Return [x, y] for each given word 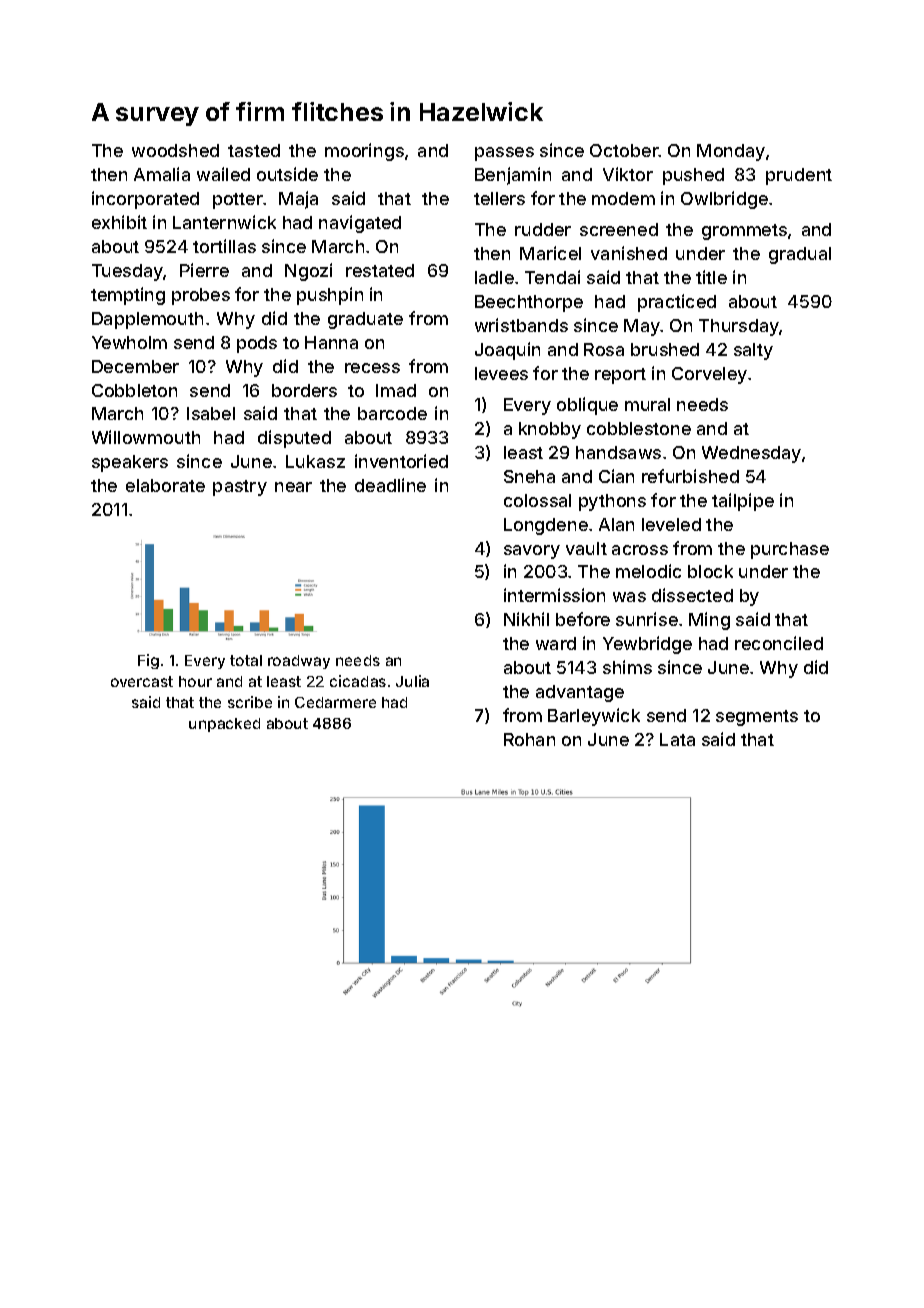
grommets [744, 232]
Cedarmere [335, 702]
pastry [240, 488]
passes [504, 154]
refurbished [690, 476]
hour [195, 681]
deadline [390, 485]
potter [238, 201]
